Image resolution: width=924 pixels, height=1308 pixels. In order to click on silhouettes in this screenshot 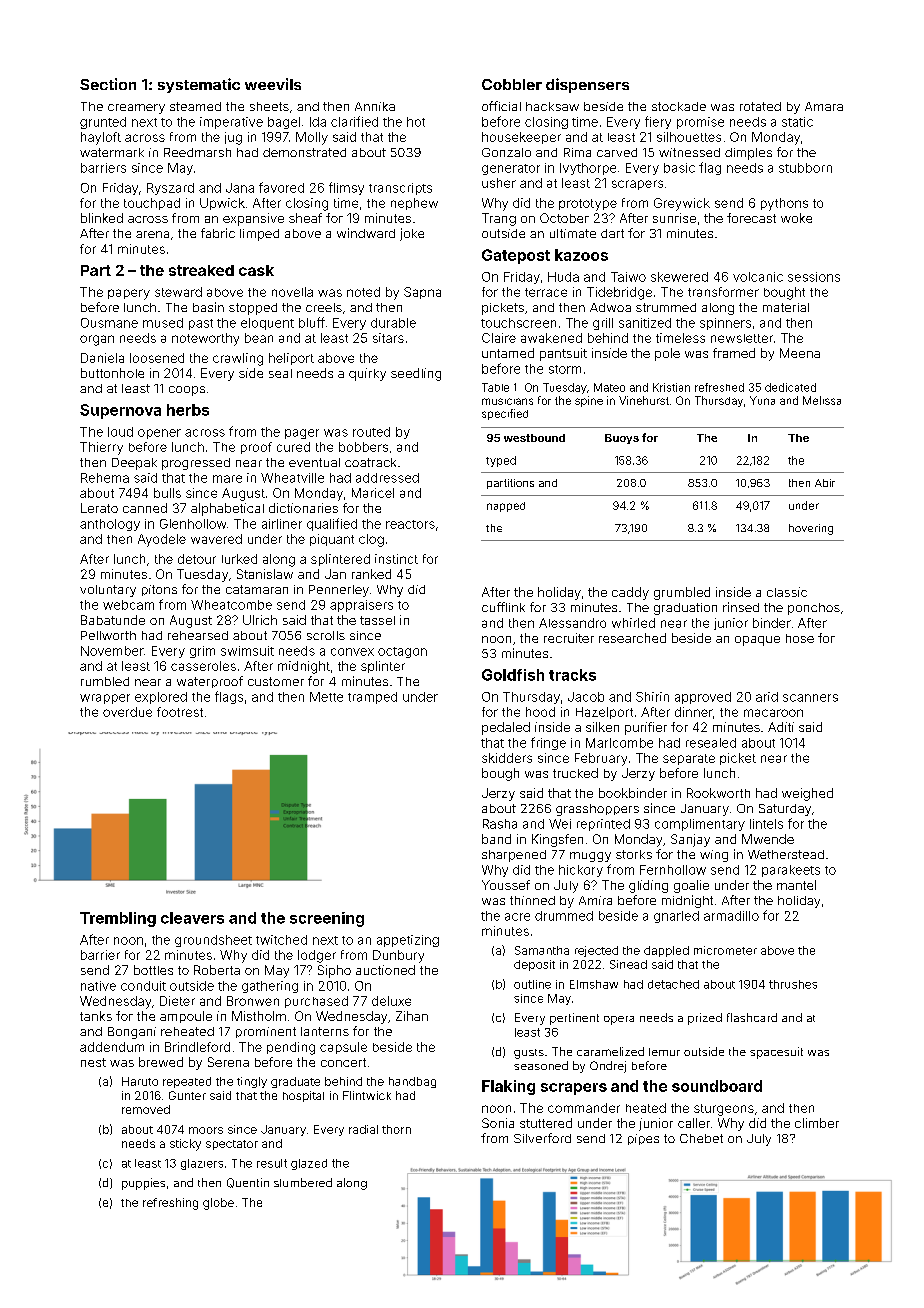, I will do `click(689, 137)`.
